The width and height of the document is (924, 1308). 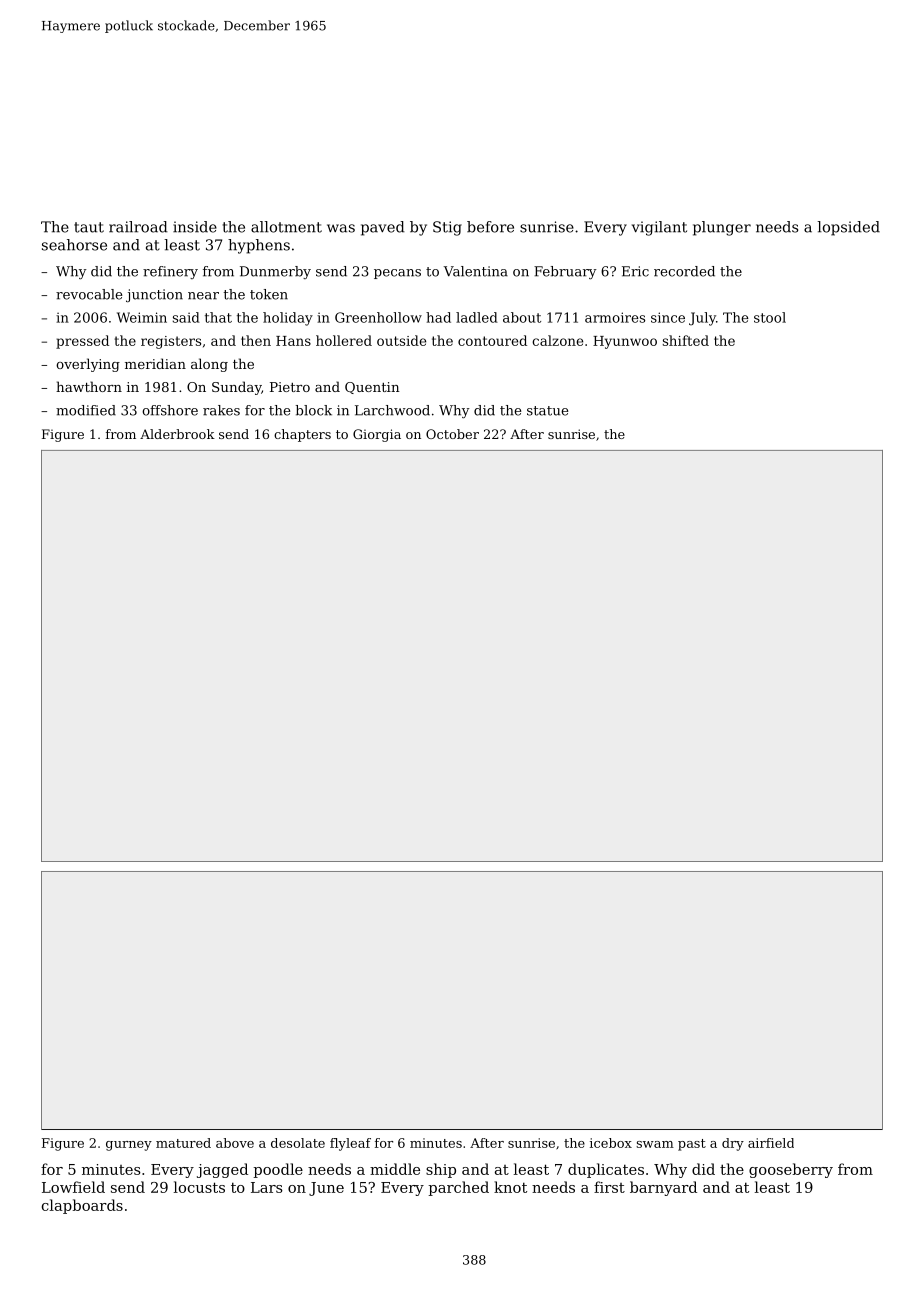 I want to click on October, so click(x=452, y=434).
